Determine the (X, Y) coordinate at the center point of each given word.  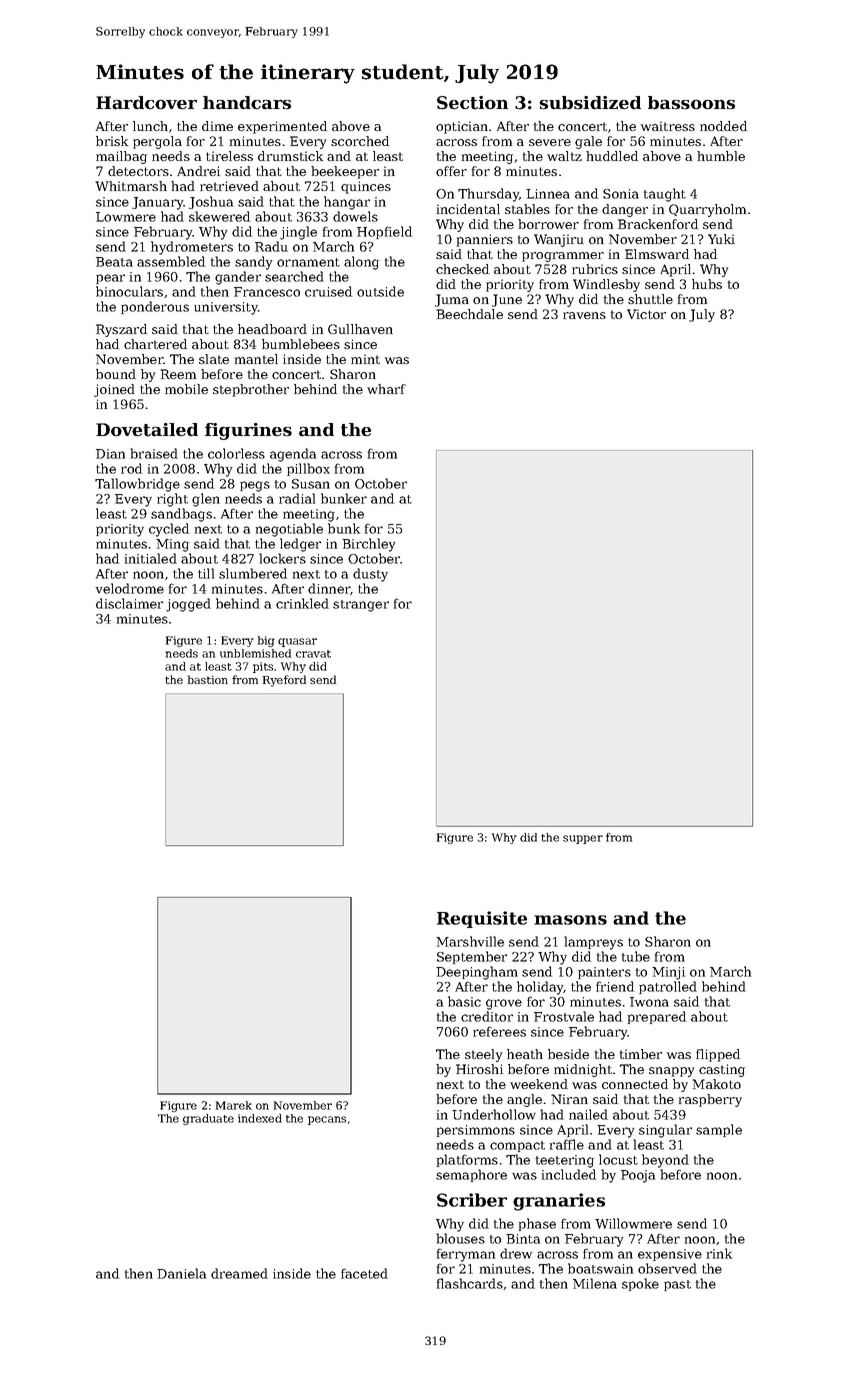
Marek (234, 1105)
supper (583, 839)
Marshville (470, 941)
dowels (355, 216)
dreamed (239, 1273)
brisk (112, 141)
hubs (707, 284)
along (361, 263)
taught (665, 195)
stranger (361, 606)
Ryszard (121, 330)
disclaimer (129, 603)
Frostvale (564, 1016)
